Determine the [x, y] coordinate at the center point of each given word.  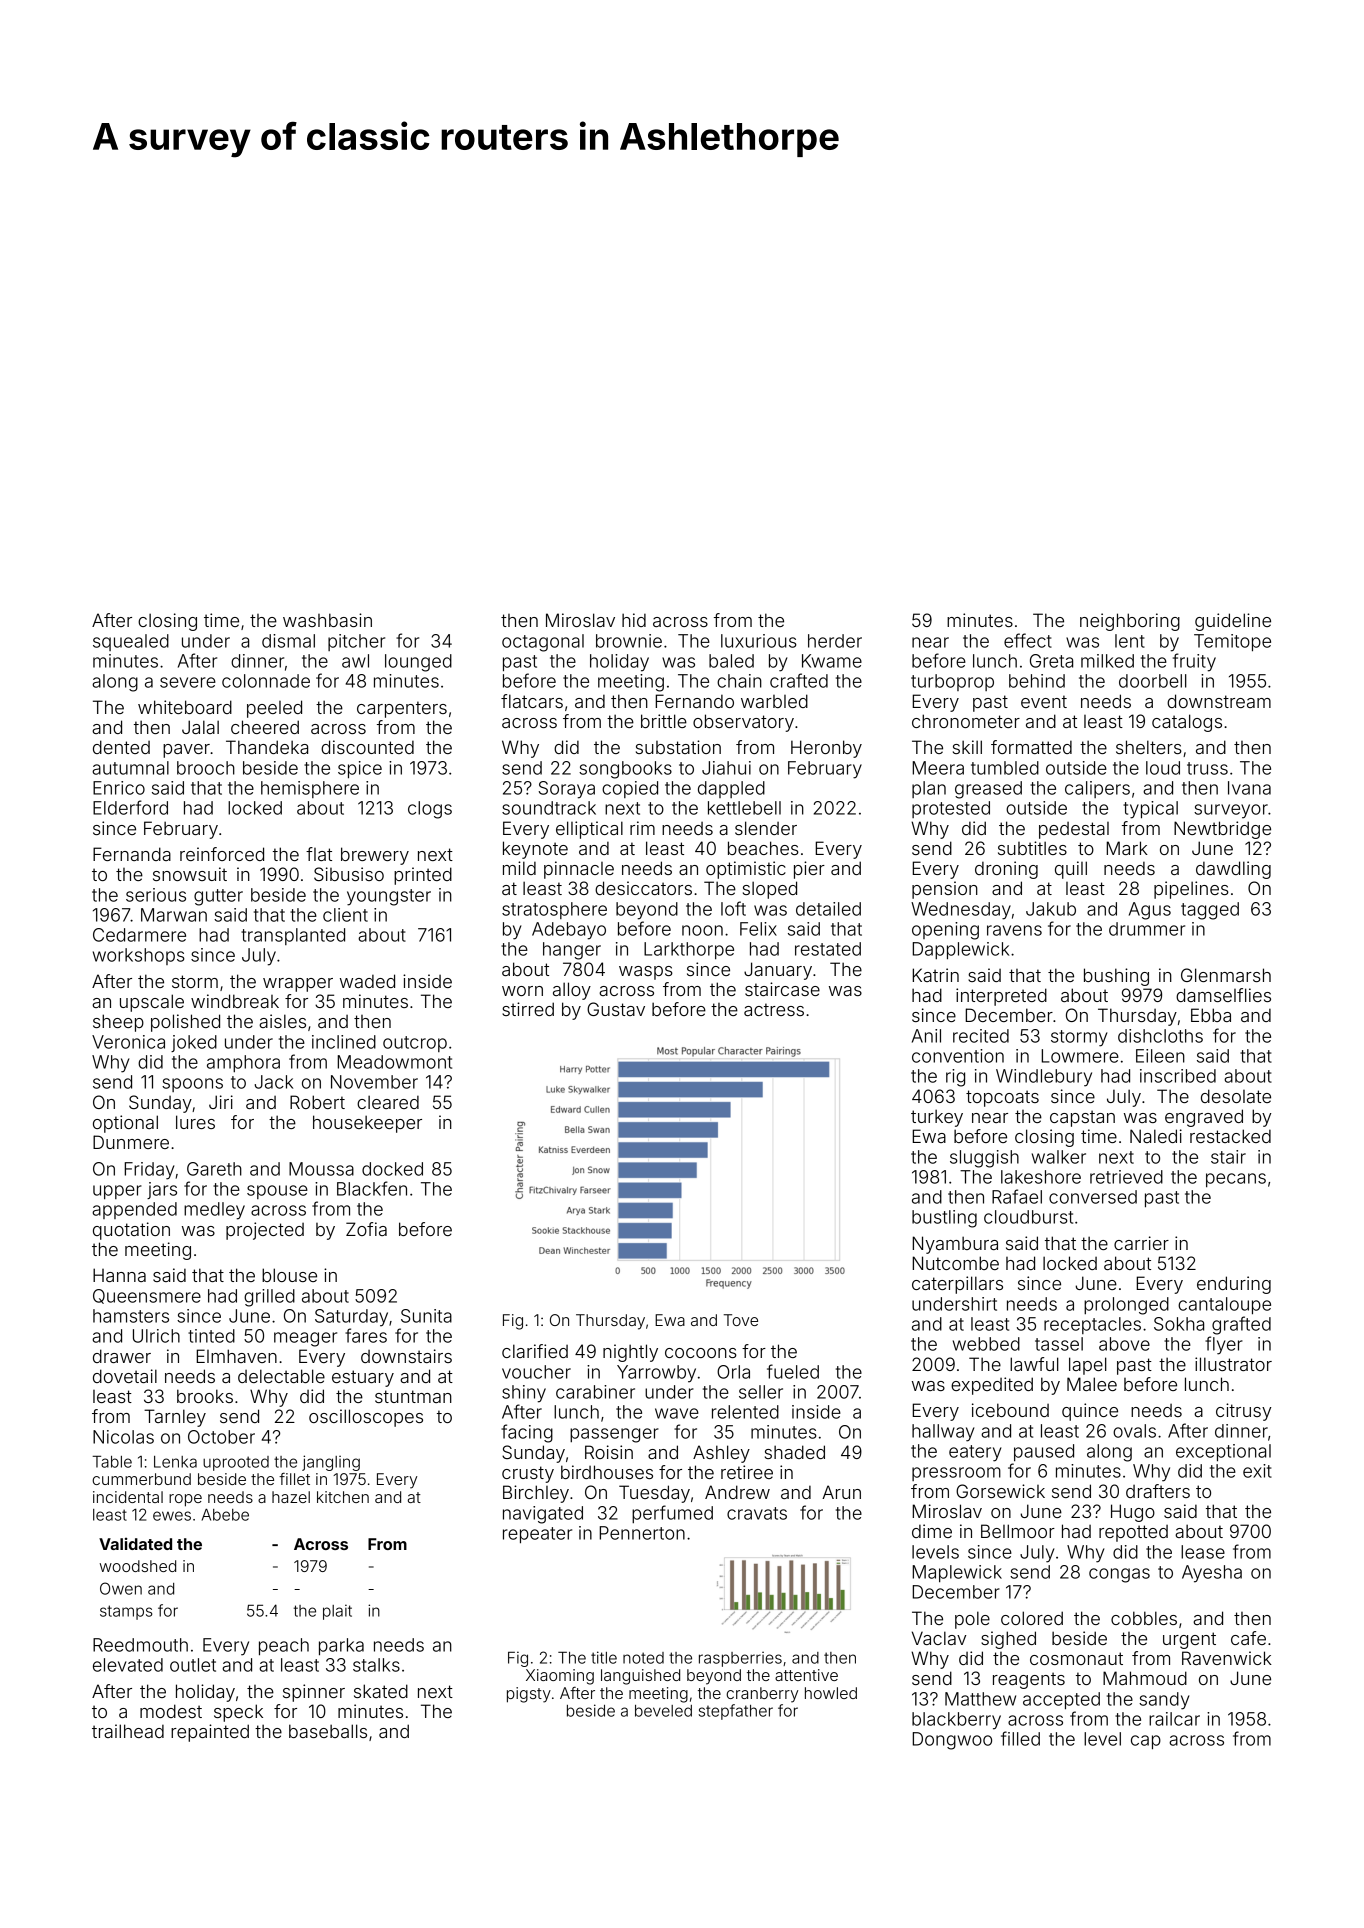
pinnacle [579, 870]
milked [1107, 661]
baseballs [328, 1731]
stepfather [736, 1712]
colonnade [266, 681]
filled [1020, 1738]
